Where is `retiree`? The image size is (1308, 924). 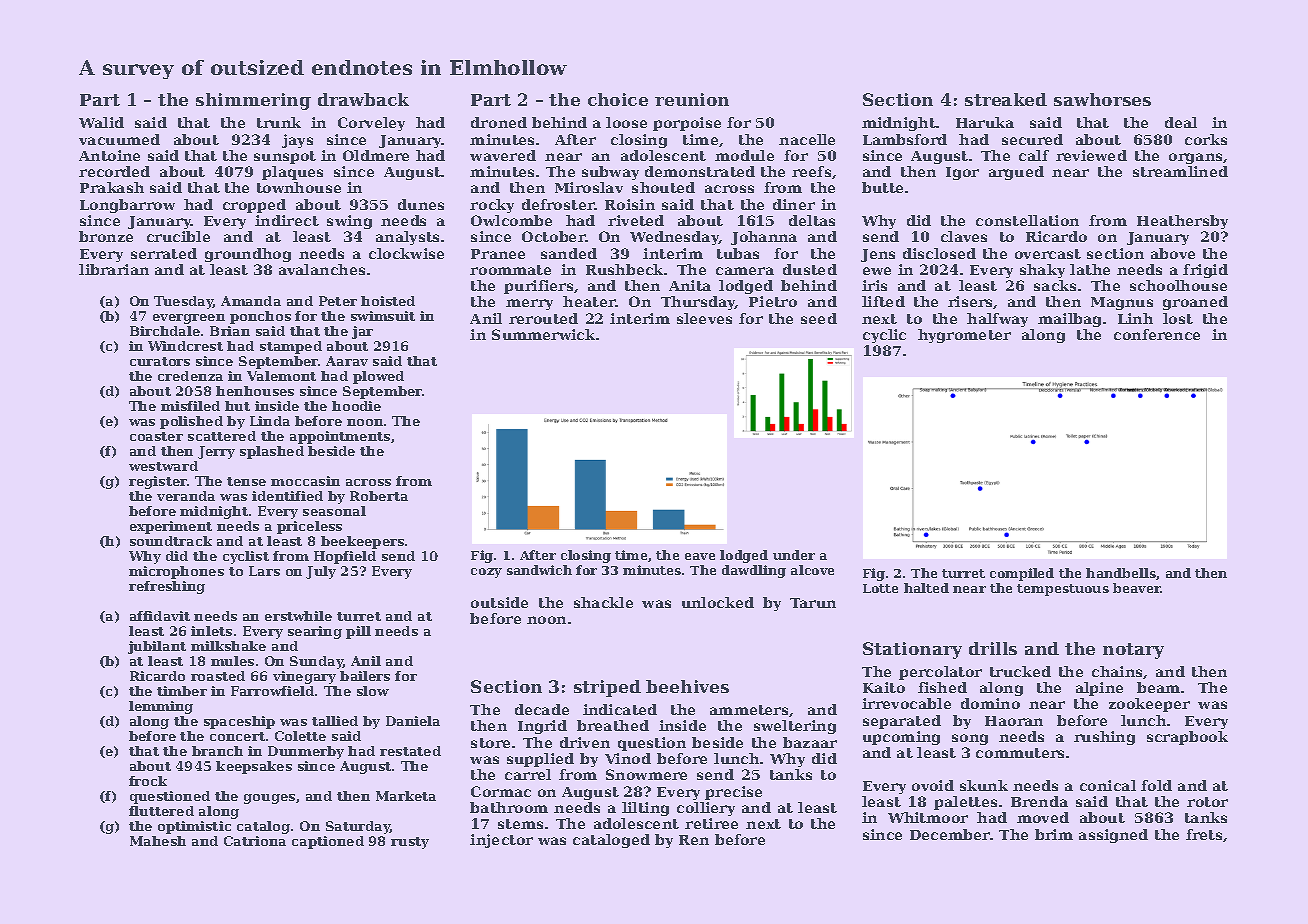 retiree is located at coordinates (711, 823).
